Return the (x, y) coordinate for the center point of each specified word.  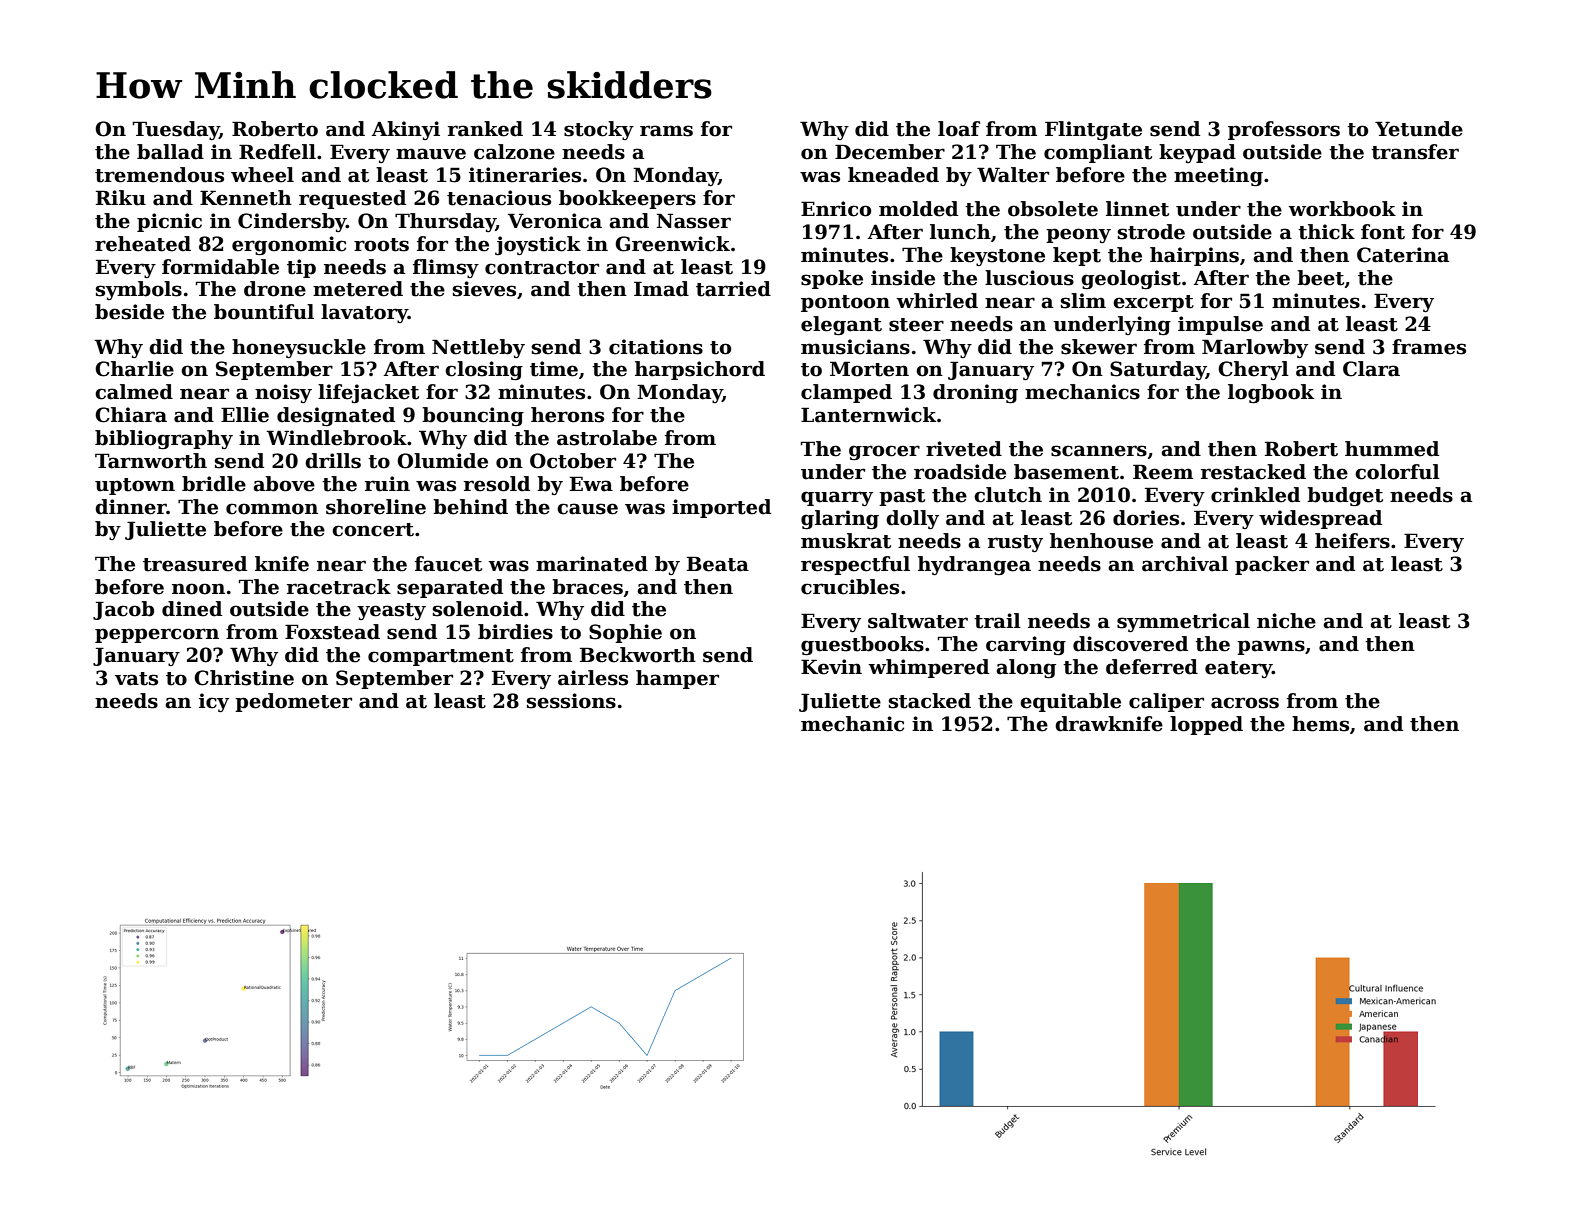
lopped (1206, 725)
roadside (960, 472)
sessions (571, 701)
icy (214, 702)
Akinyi (405, 130)
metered (358, 289)
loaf (959, 129)
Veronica (555, 221)
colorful (1397, 472)
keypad (1197, 153)
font (1383, 232)
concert (373, 530)
